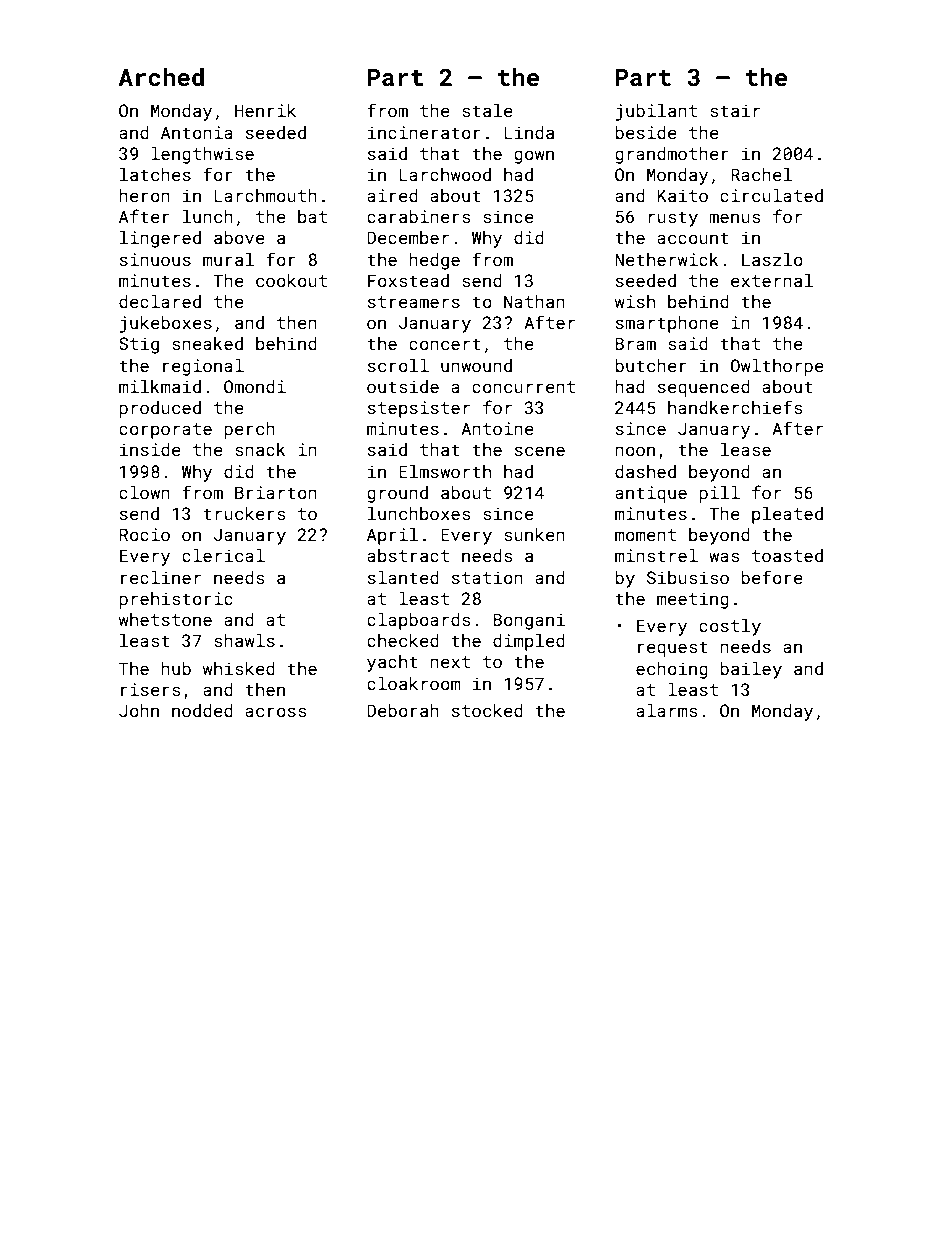  Describe the element at coordinates (403, 640) in the screenshot. I see `checked` at that location.
